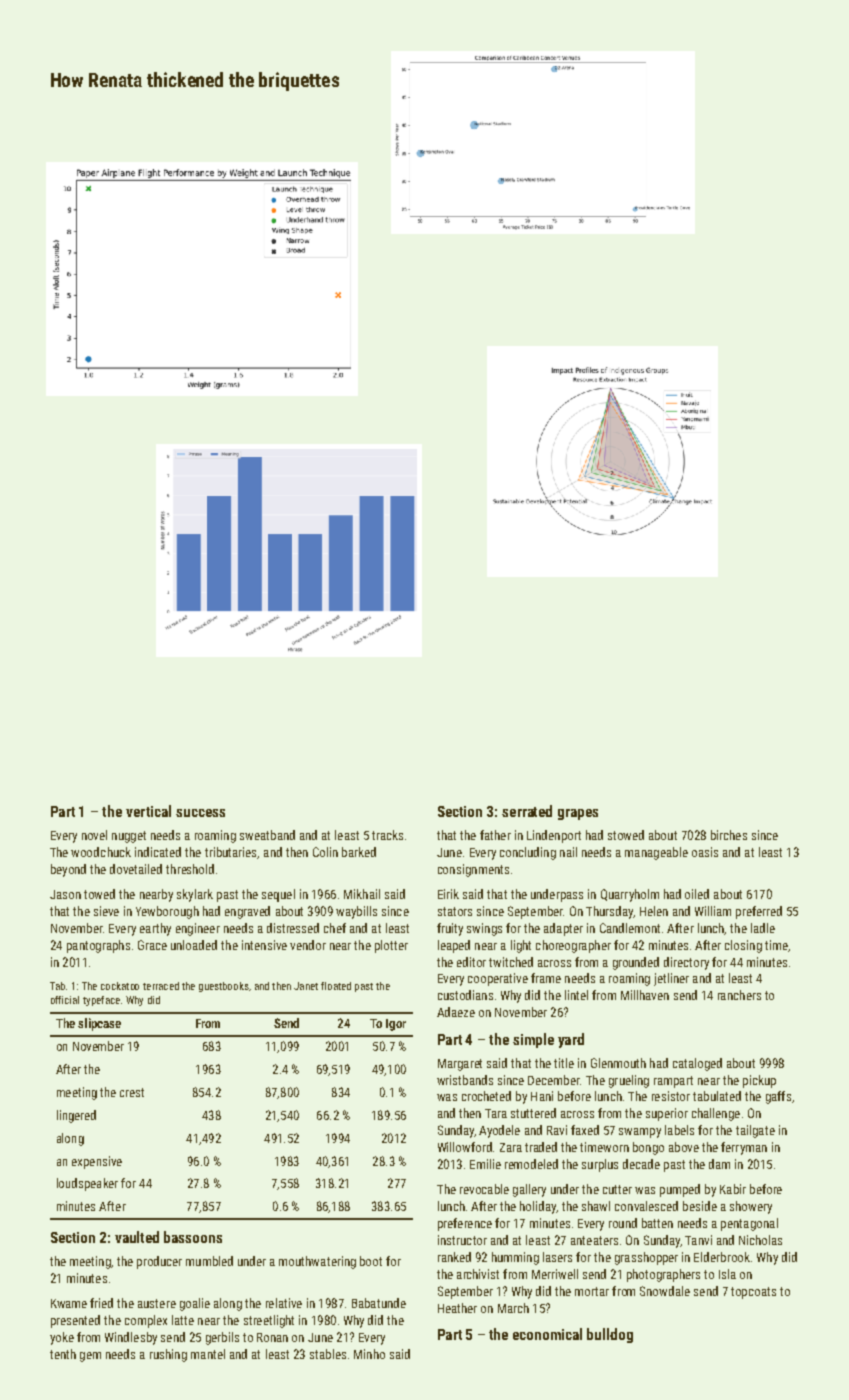 This screenshot has height=1400, width=849. Describe the element at coordinates (465, 1147) in the screenshot. I see `Willowford` at that location.
